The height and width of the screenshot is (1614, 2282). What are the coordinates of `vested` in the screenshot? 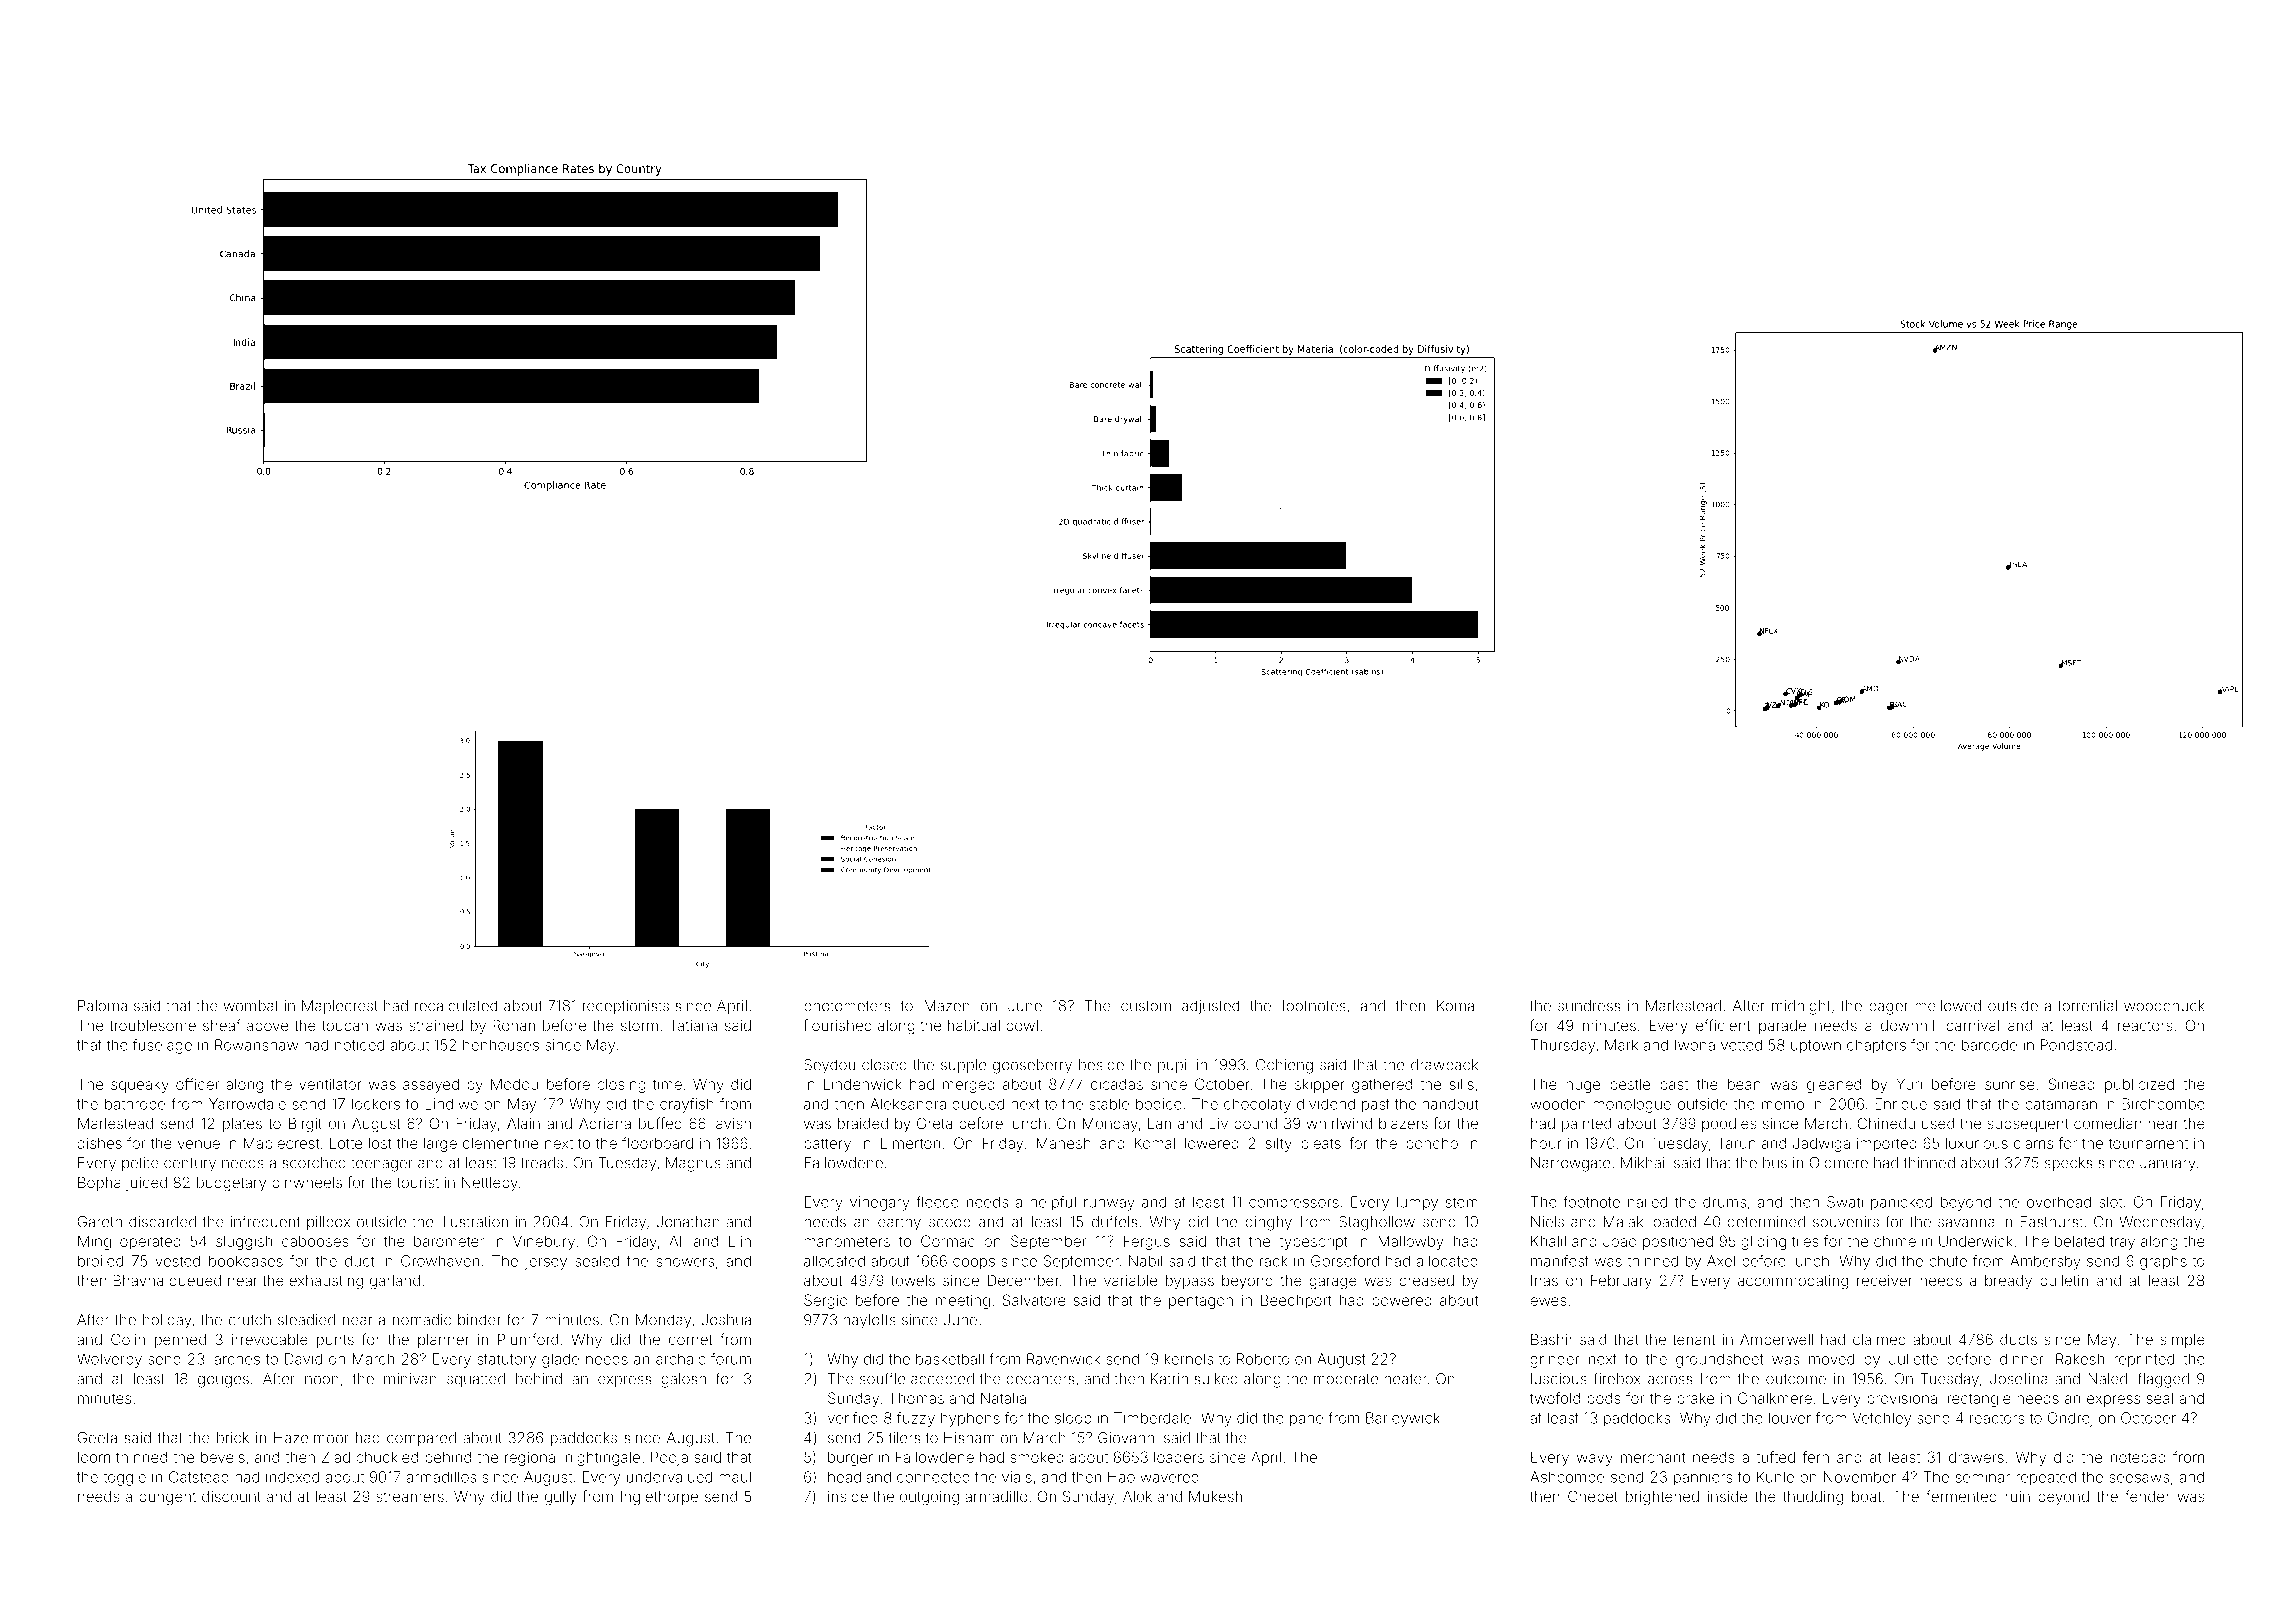 It's located at (177, 1261).
